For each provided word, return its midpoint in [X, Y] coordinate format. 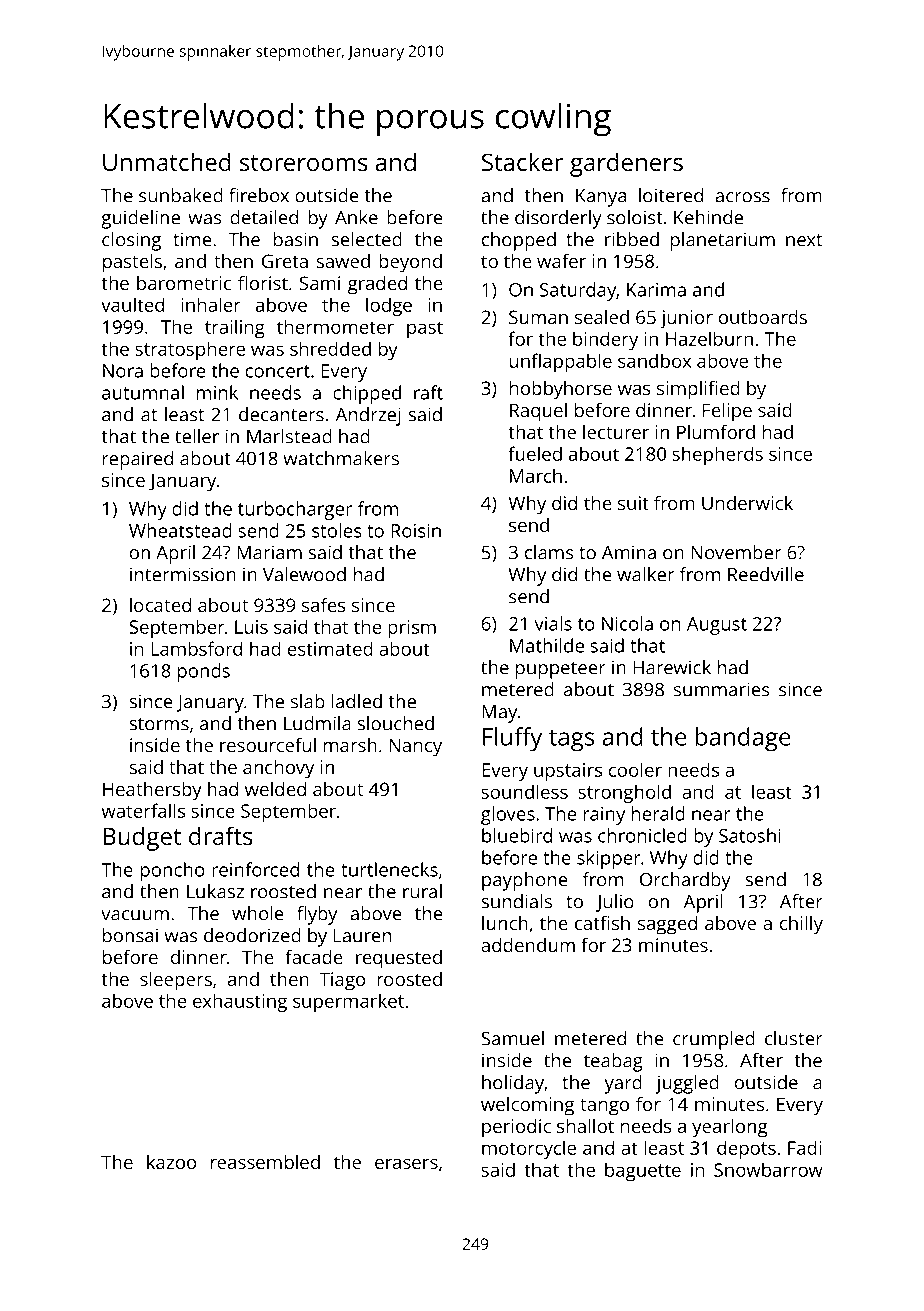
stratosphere [190, 350]
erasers [406, 1164]
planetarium [723, 241]
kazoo [171, 1162]
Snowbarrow [768, 1169]
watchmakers [341, 458]
